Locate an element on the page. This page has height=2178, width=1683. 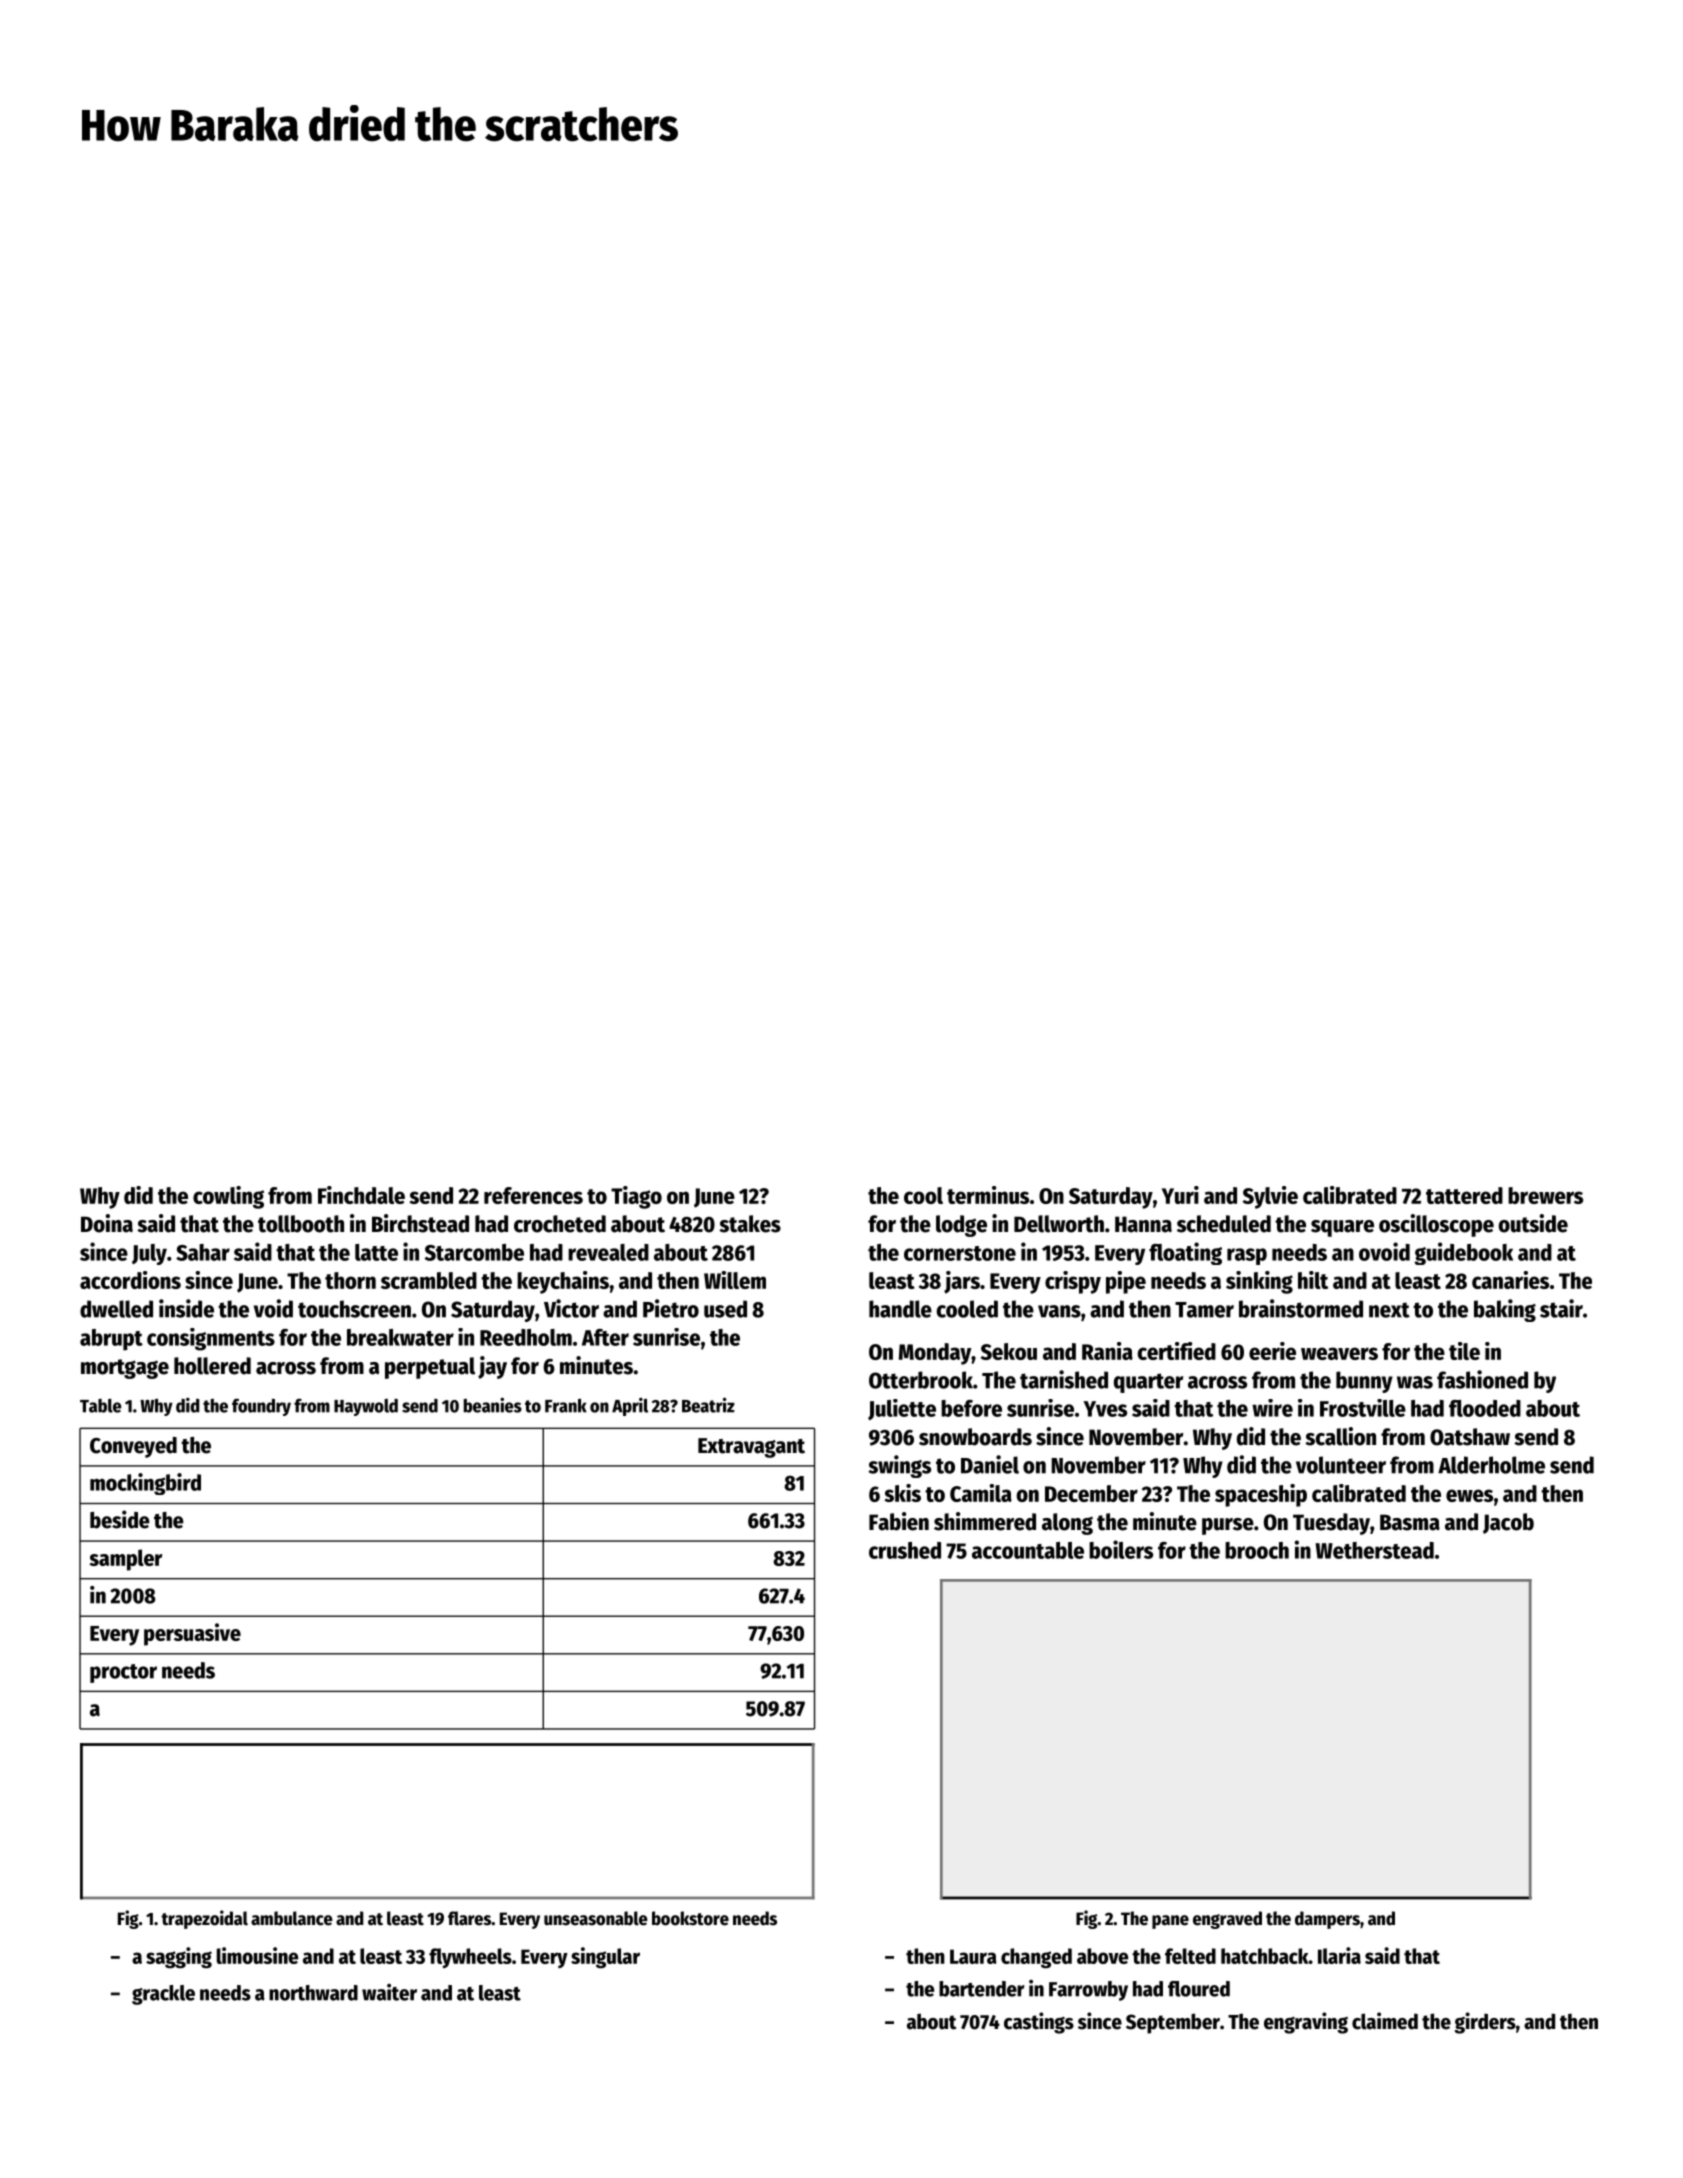
Monday is located at coordinates (935, 1354).
